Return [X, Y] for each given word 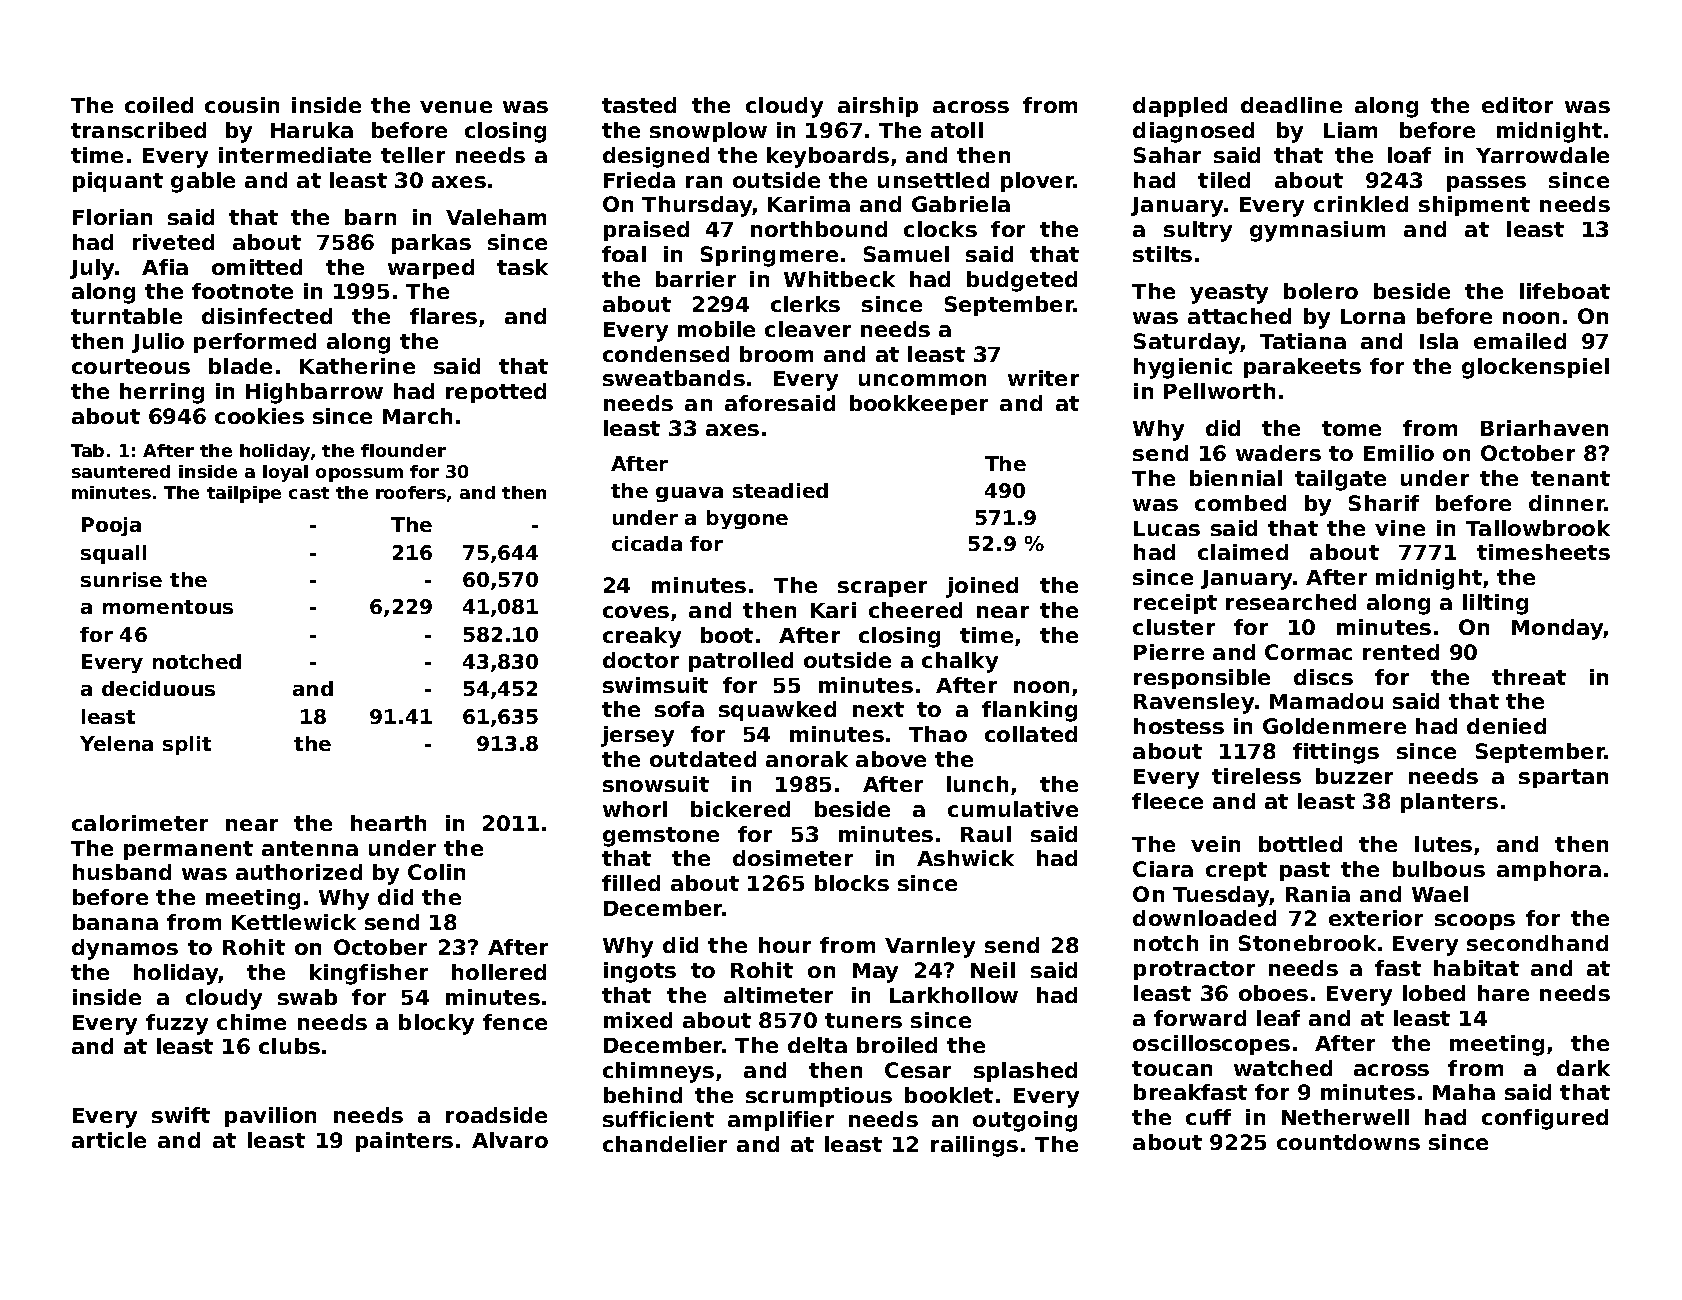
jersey [637, 736]
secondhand [1537, 943]
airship [878, 107]
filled [631, 883]
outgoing [1025, 1121]
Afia [165, 267]
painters [404, 1142]
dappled [1180, 107]
